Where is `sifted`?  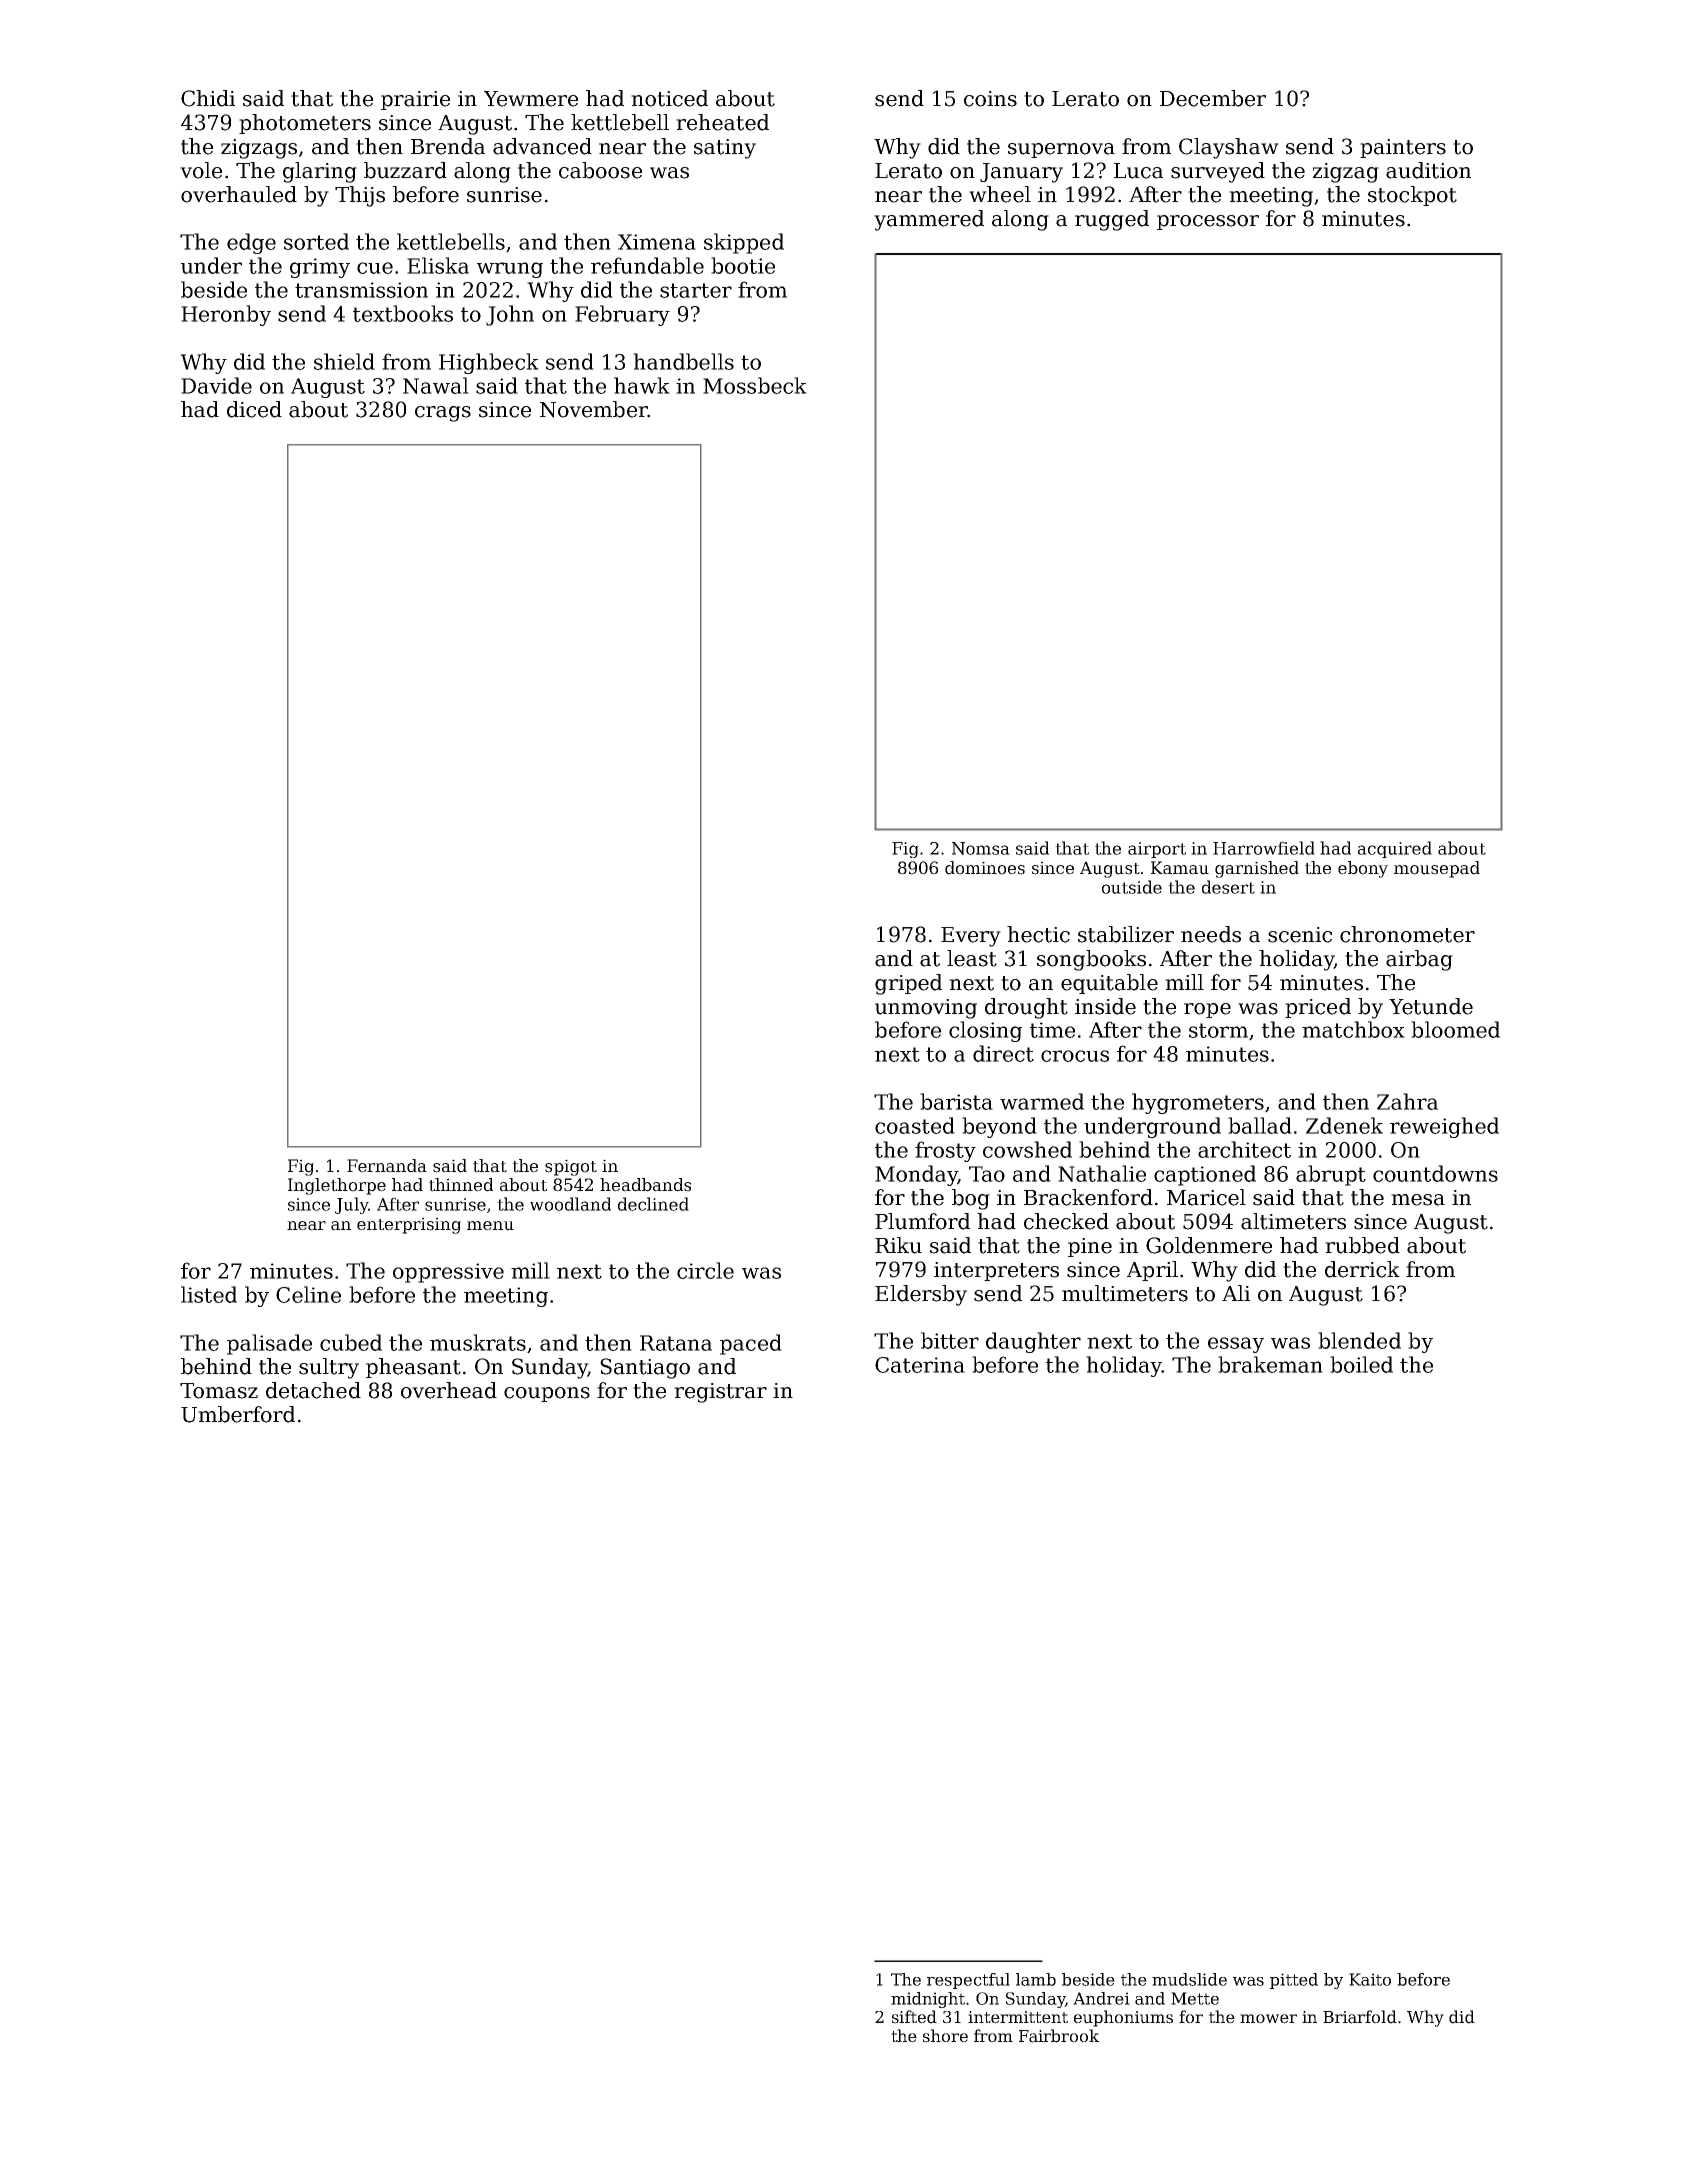
sifted is located at coordinates (914, 2017).
